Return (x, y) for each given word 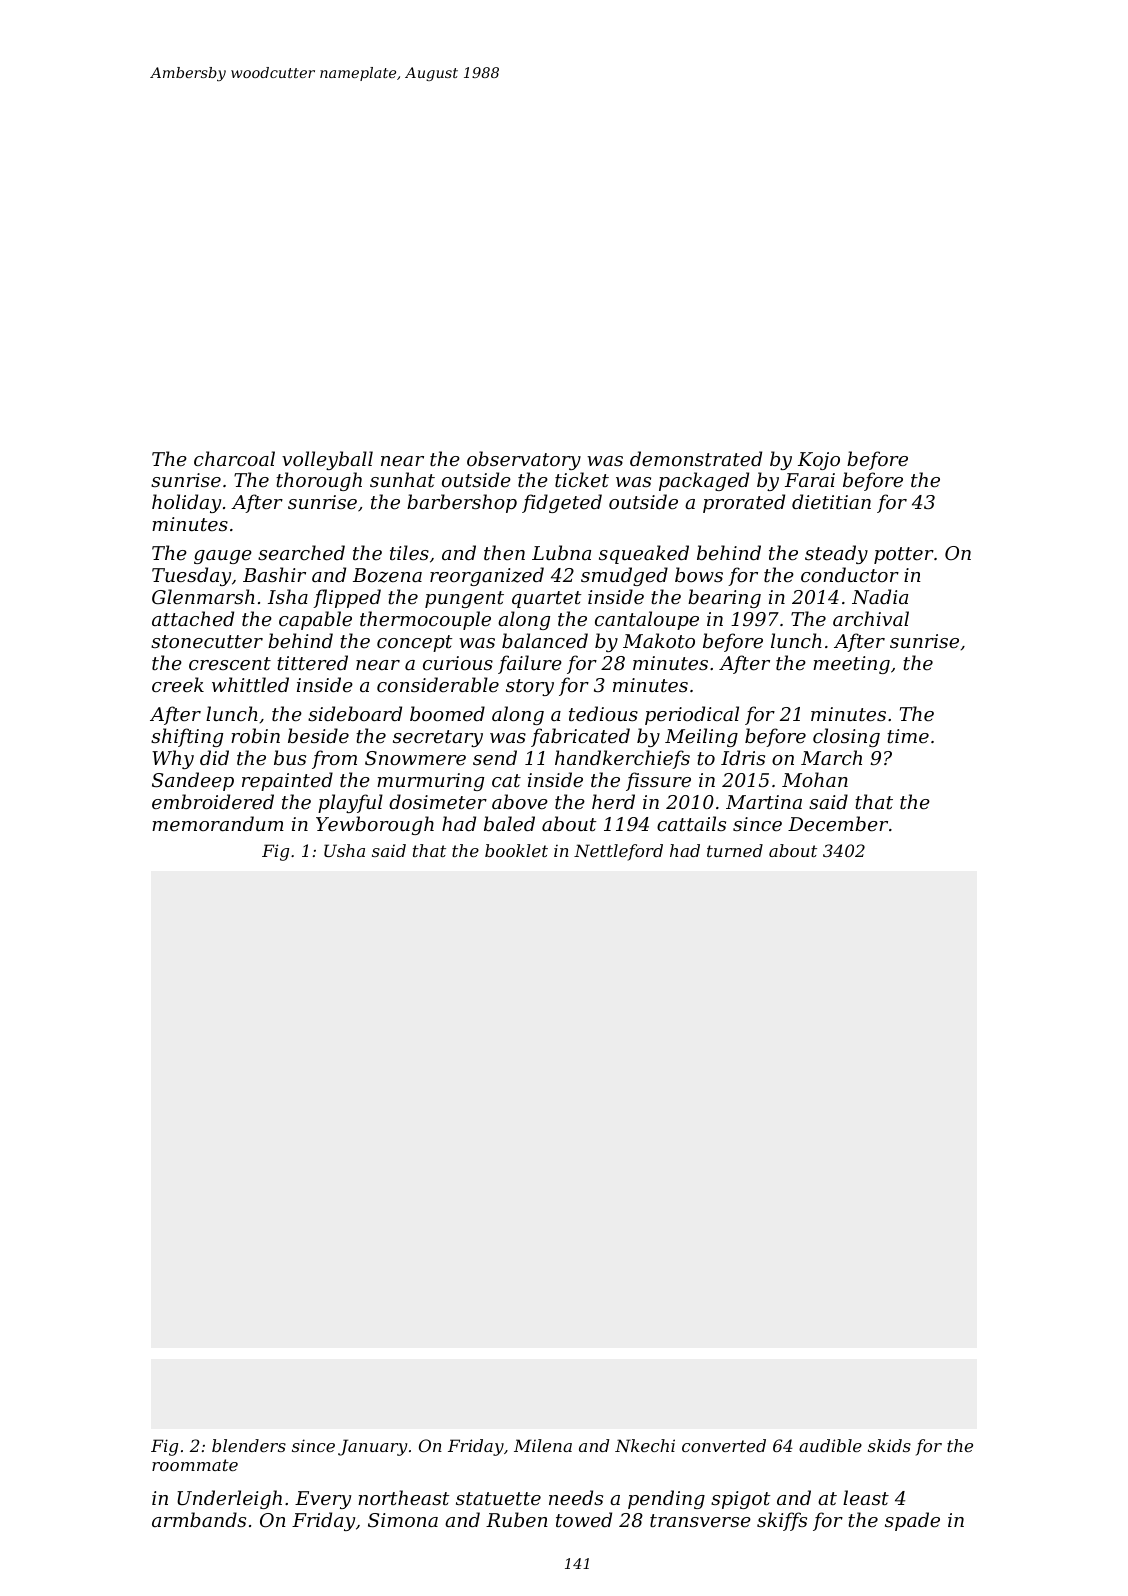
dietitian (831, 501)
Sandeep (193, 781)
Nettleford (618, 852)
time (908, 736)
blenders (249, 1445)
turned (735, 850)
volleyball (327, 460)
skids (889, 1445)
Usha (344, 850)
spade (912, 1521)
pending (666, 1499)
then (504, 552)
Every (323, 1500)
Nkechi (645, 1445)
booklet (516, 850)
